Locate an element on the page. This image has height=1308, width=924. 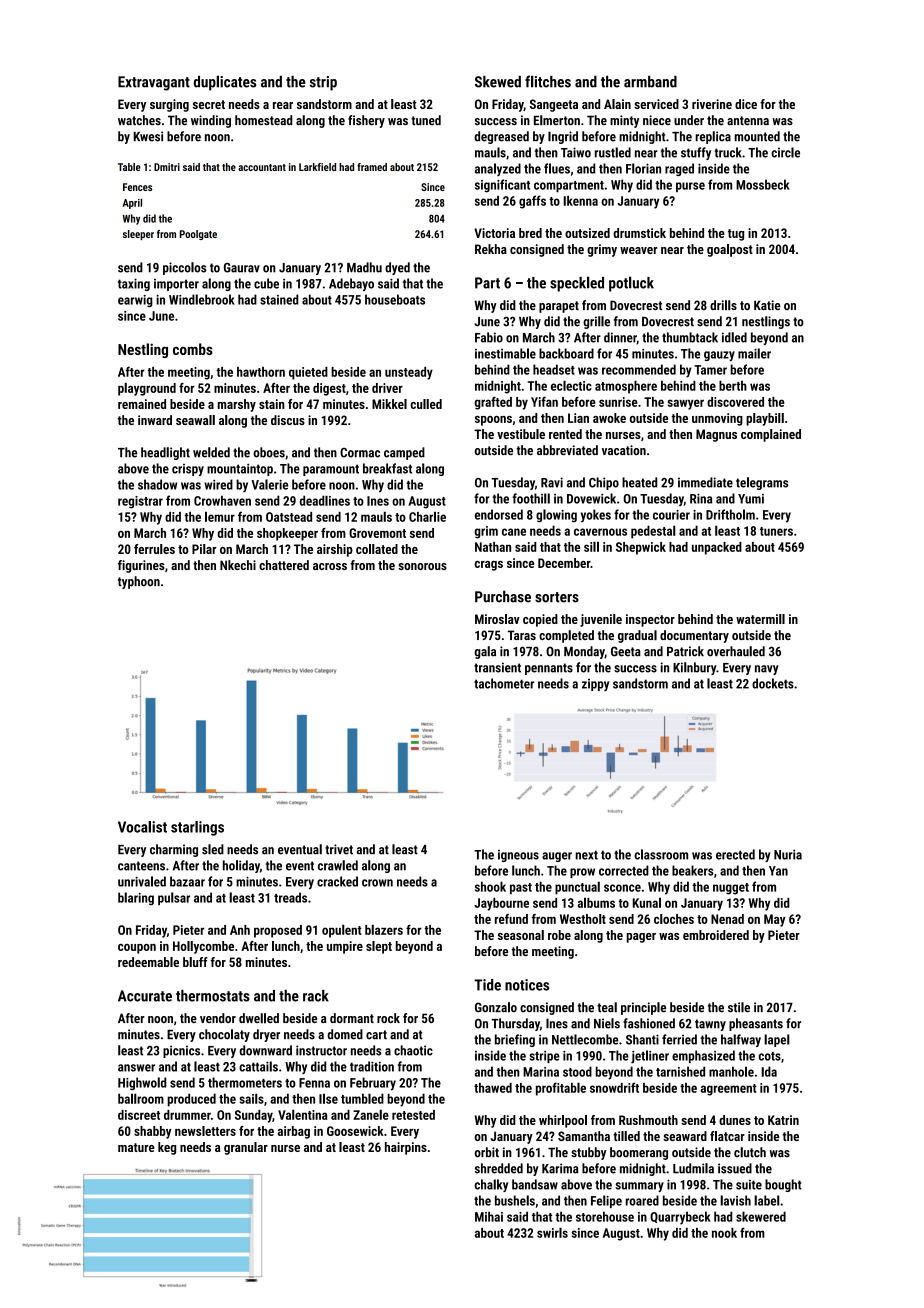
mature is located at coordinates (136, 1147).
